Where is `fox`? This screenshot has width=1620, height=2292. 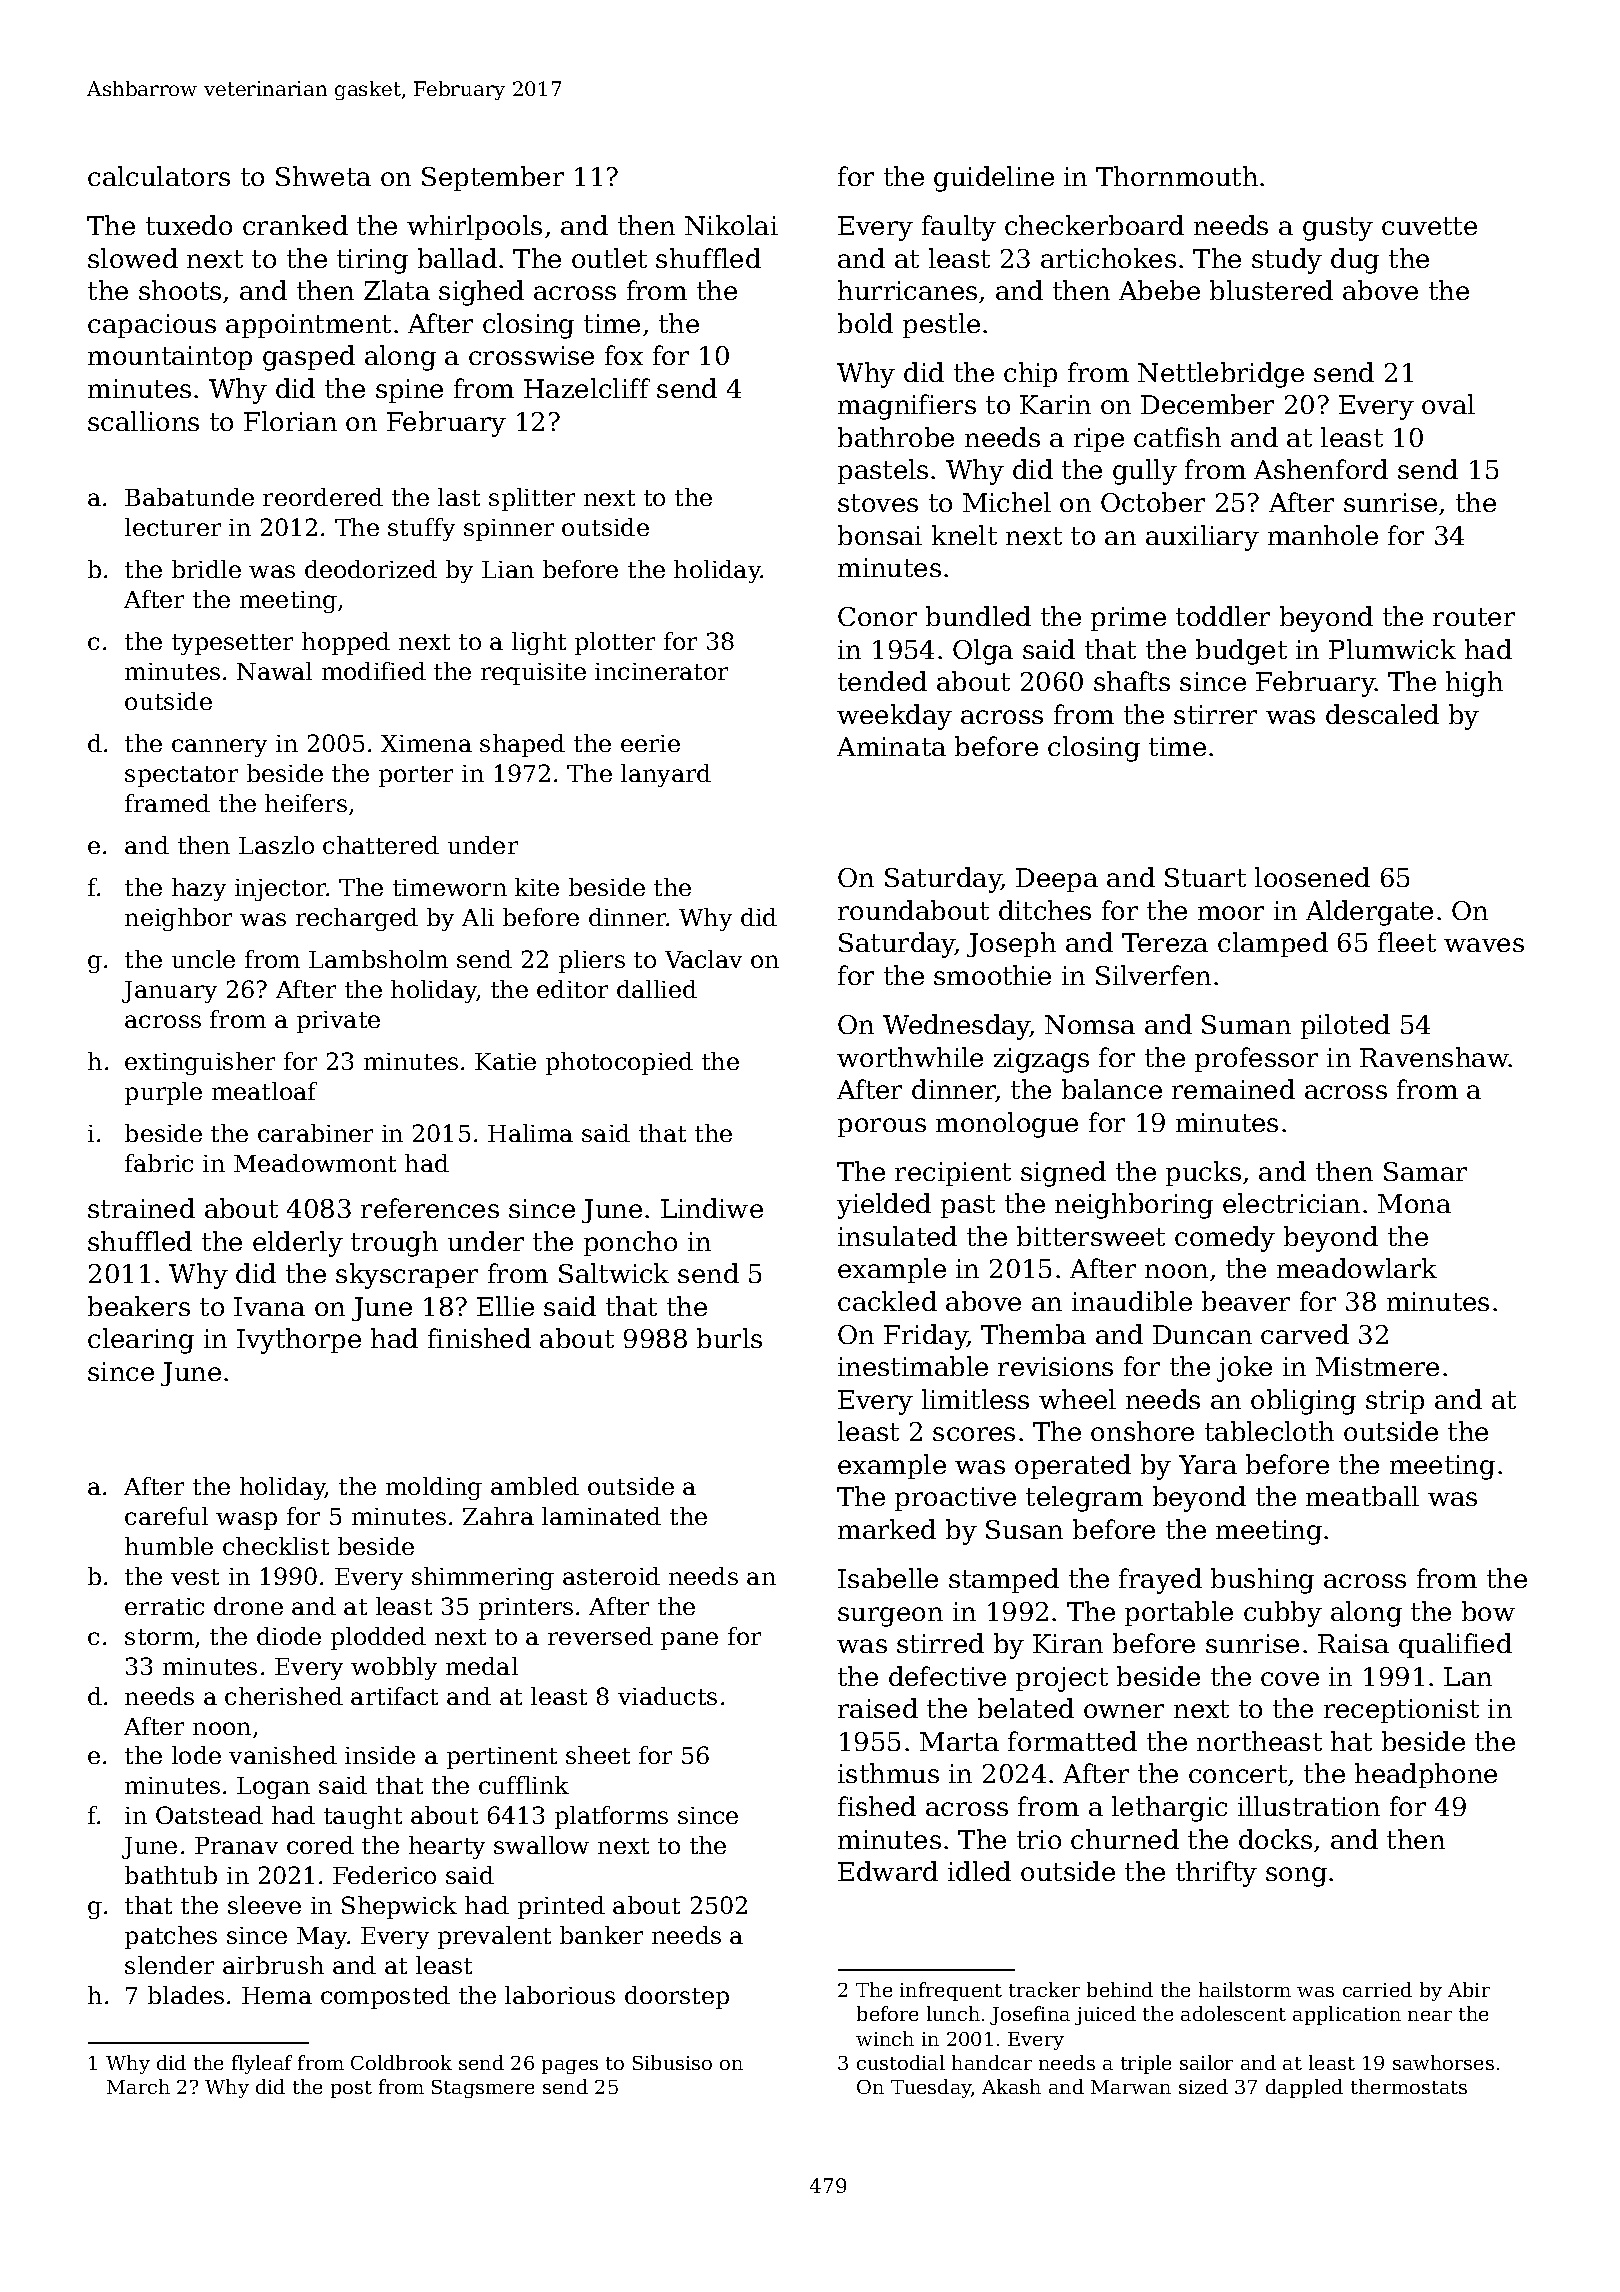 fox is located at coordinates (624, 355).
